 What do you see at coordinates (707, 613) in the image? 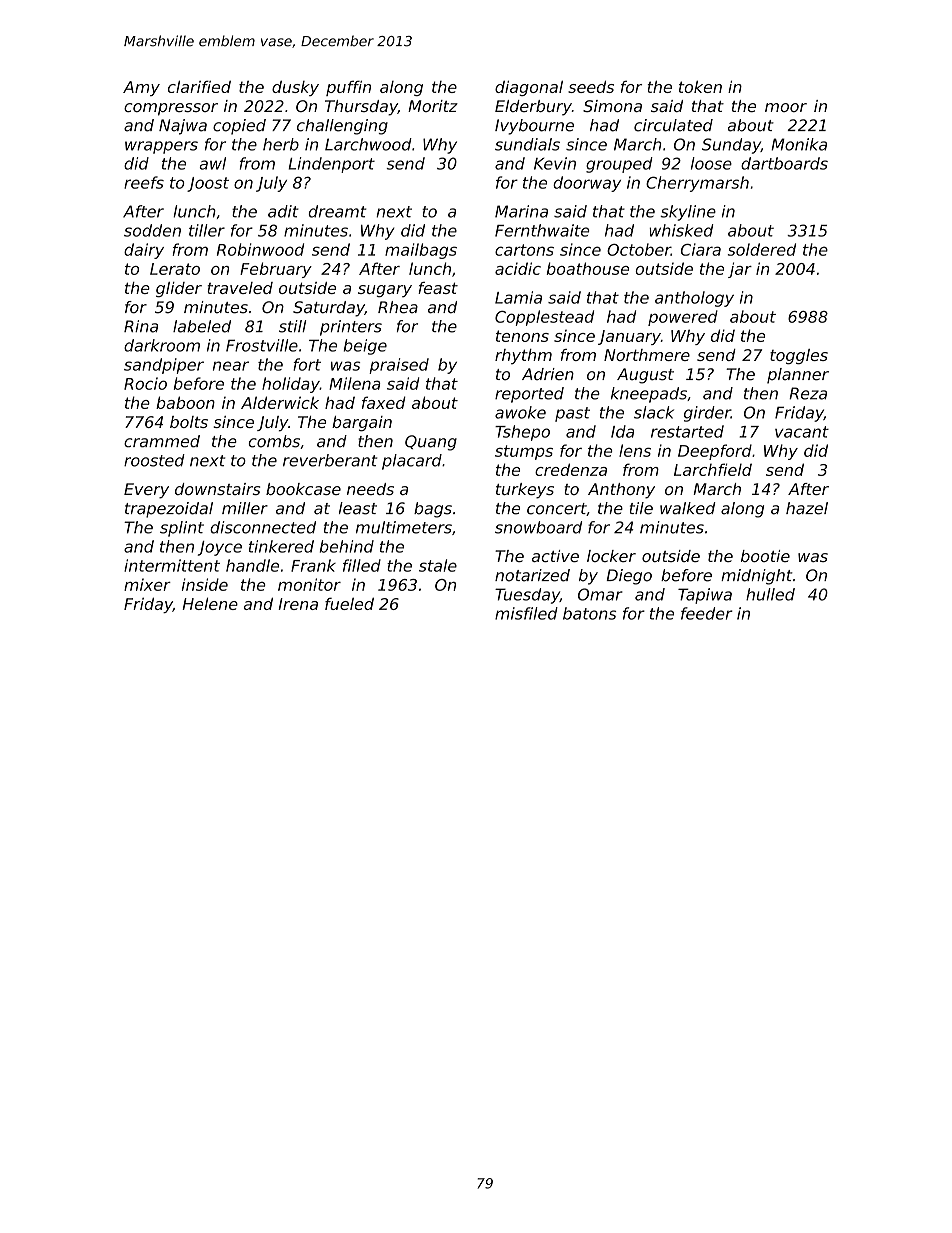
I see `feeder` at bounding box center [707, 613].
